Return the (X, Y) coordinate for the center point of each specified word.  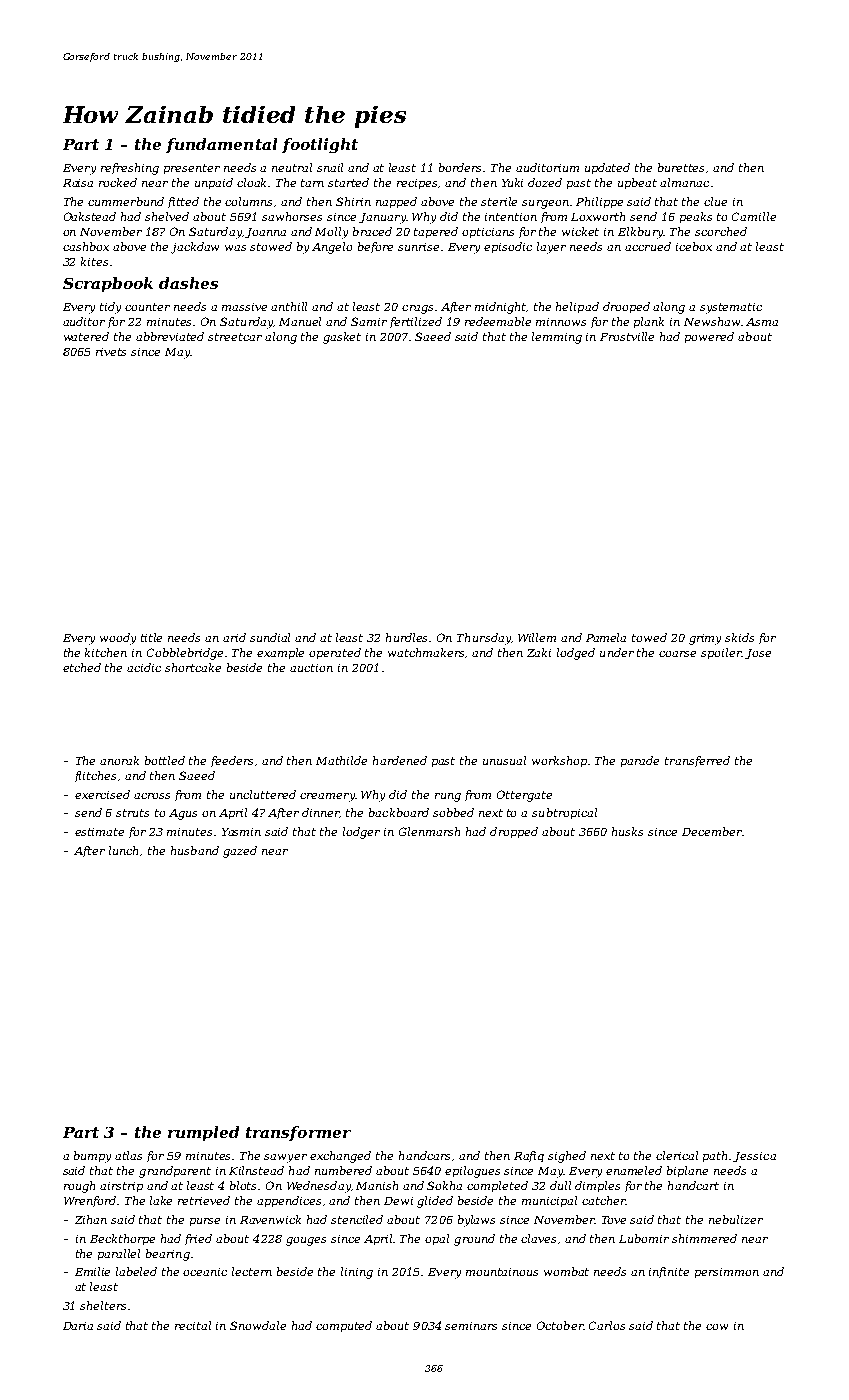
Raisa (78, 183)
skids (739, 637)
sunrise (418, 247)
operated (335, 653)
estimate (99, 832)
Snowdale (258, 1325)
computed (344, 1326)
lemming (557, 338)
